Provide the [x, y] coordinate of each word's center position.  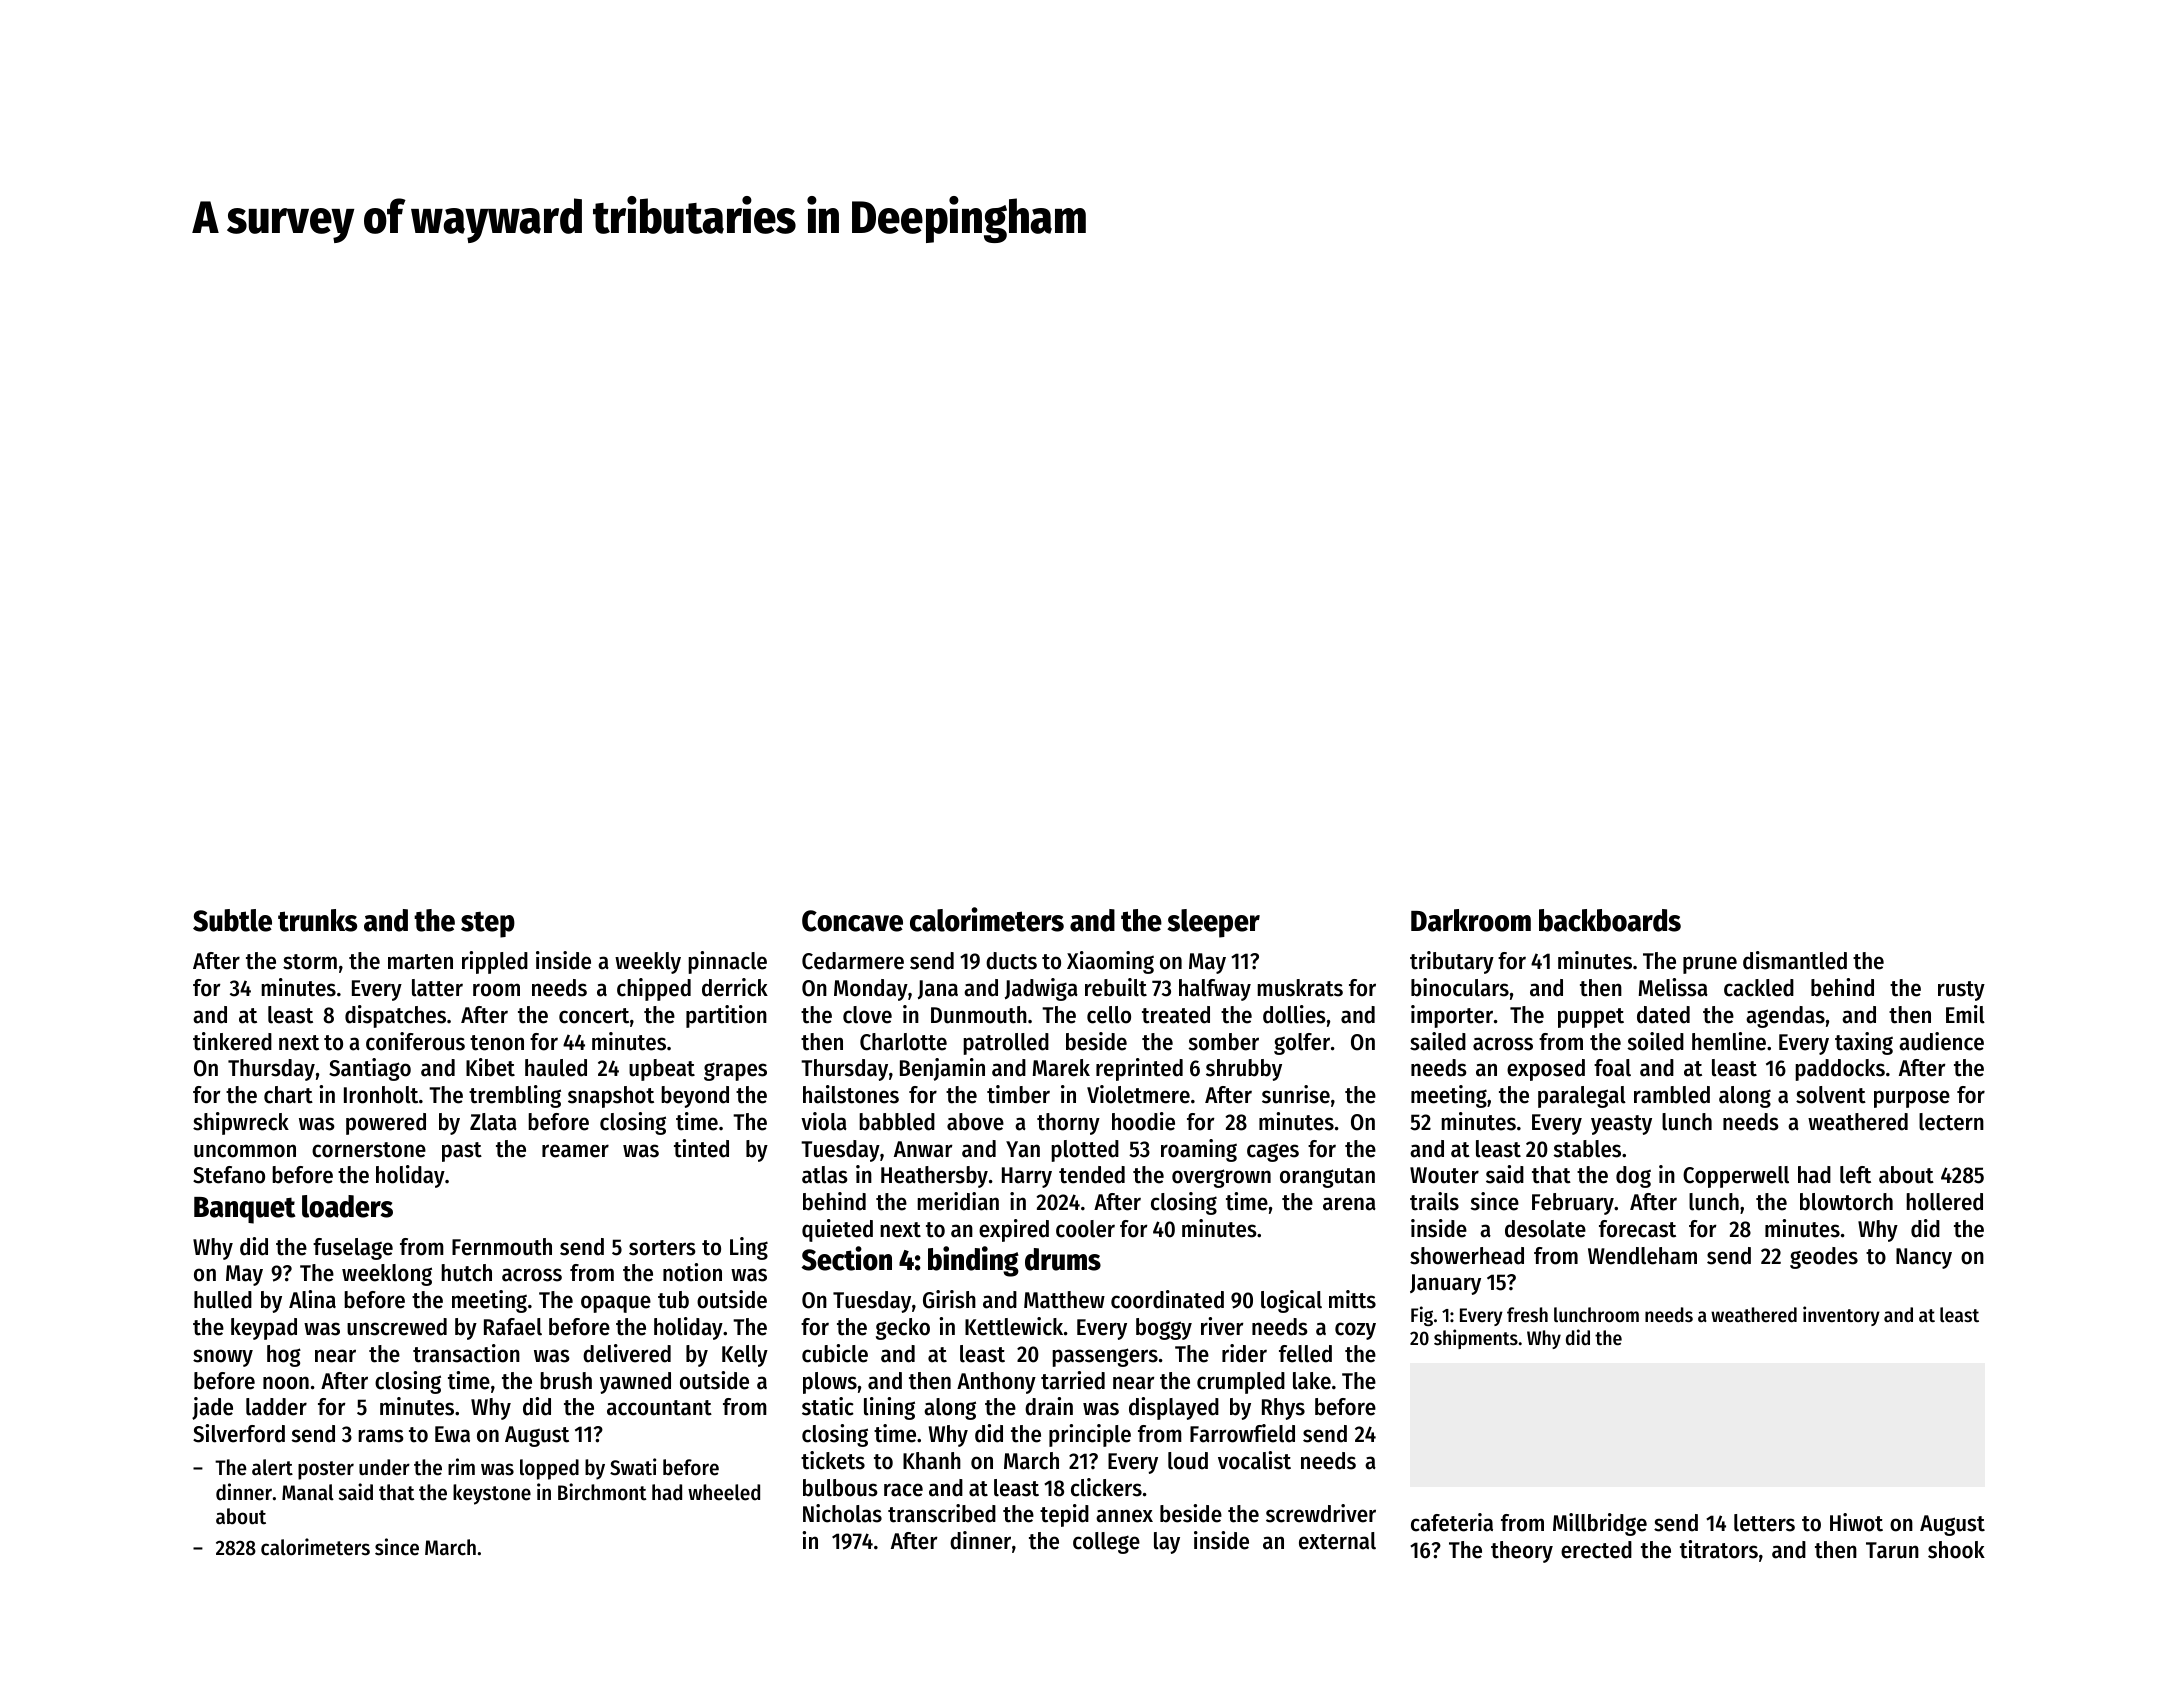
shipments [1476, 1339]
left [1855, 1175]
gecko [903, 1329]
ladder [276, 1407]
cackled [1759, 988]
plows [830, 1383]
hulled [223, 1300]
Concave [852, 921]
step [488, 925]
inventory [1841, 1316]
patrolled [1006, 1044]
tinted [701, 1148]
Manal [308, 1492]
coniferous [415, 1041]
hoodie [1143, 1121]
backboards [1610, 920]
